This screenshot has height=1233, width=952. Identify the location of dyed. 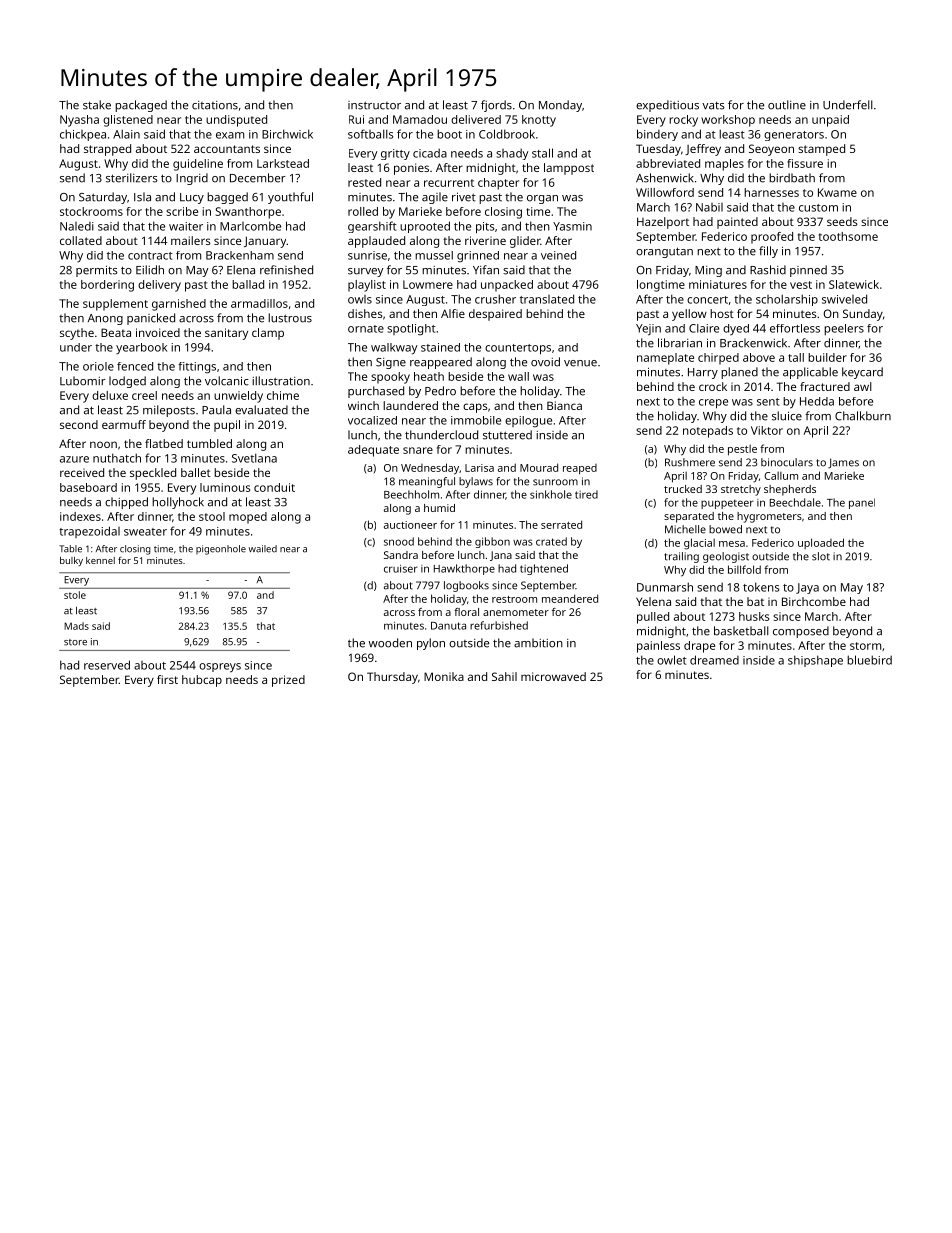
(736, 329).
